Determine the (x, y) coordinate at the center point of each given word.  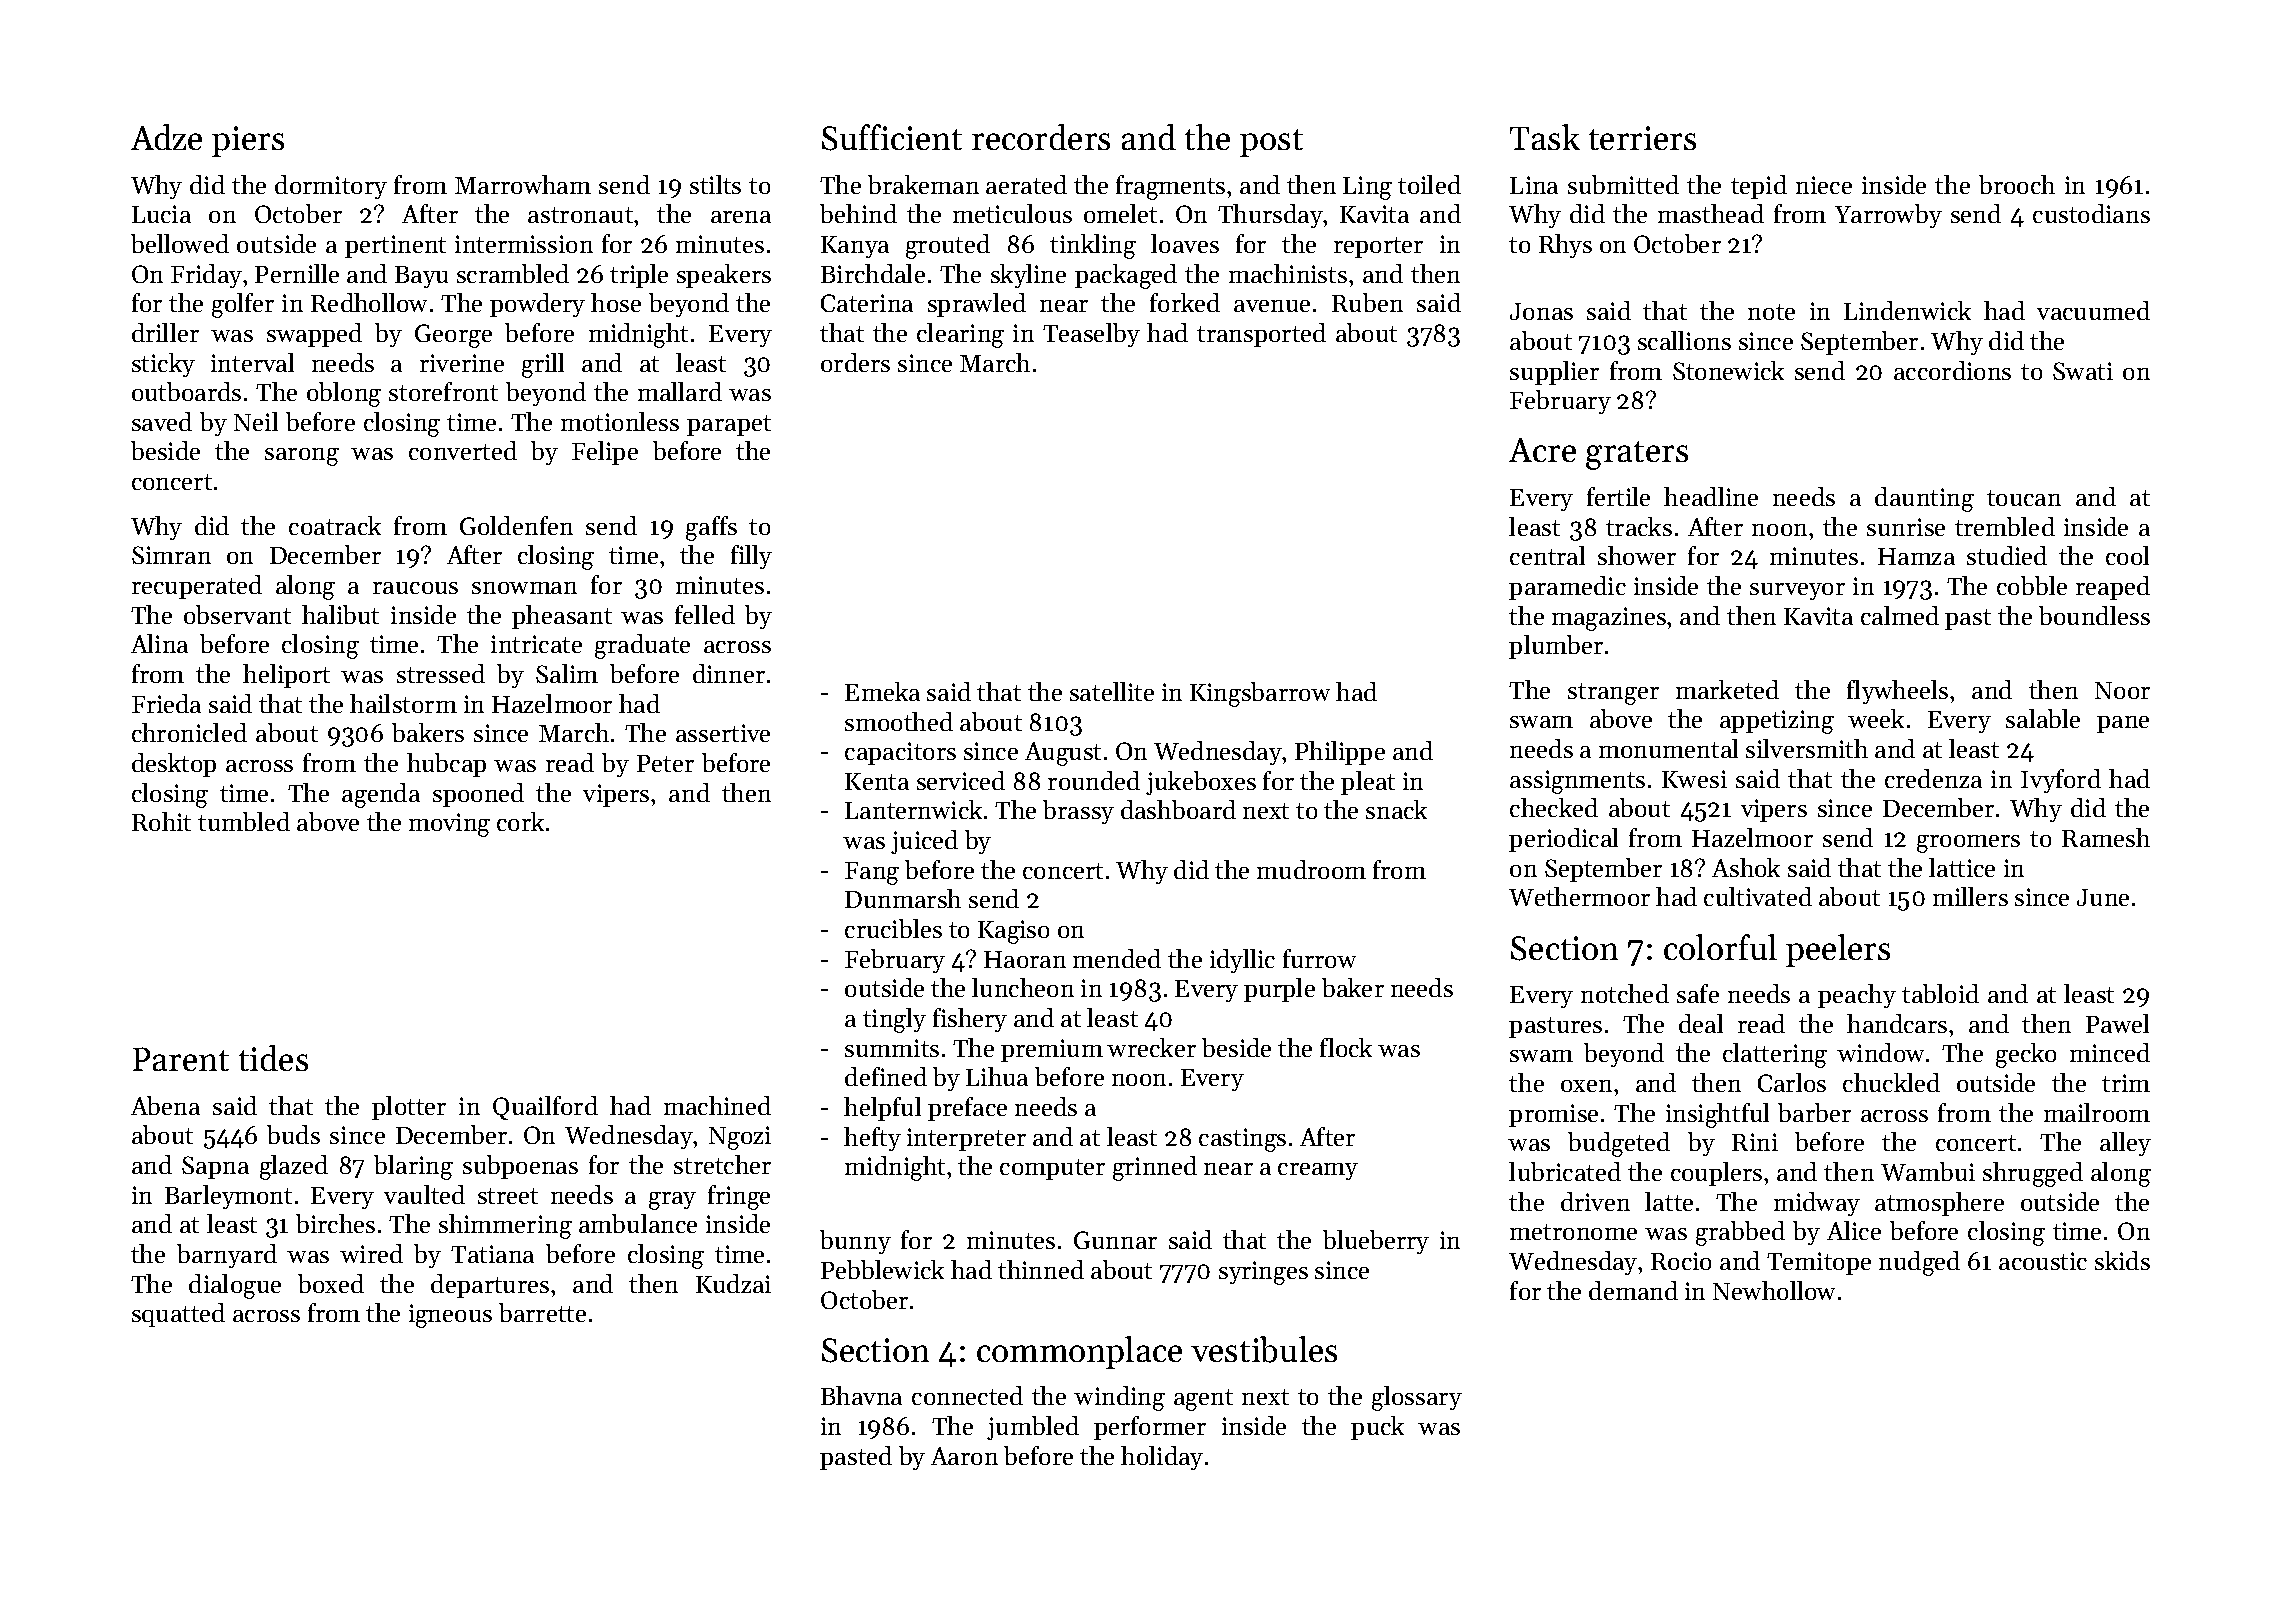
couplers (1716, 1174)
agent (1203, 1400)
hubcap (446, 765)
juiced (924, 842)
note (1771, 312)
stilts (715, 184)
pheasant (562, 617)
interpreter (966, 1139)
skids (2122, 1260)
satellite (1112, 691)
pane (2123, 724)
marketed (1727, 689)
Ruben (1367, 302)
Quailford (545, 1108)
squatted (178, 1315)
